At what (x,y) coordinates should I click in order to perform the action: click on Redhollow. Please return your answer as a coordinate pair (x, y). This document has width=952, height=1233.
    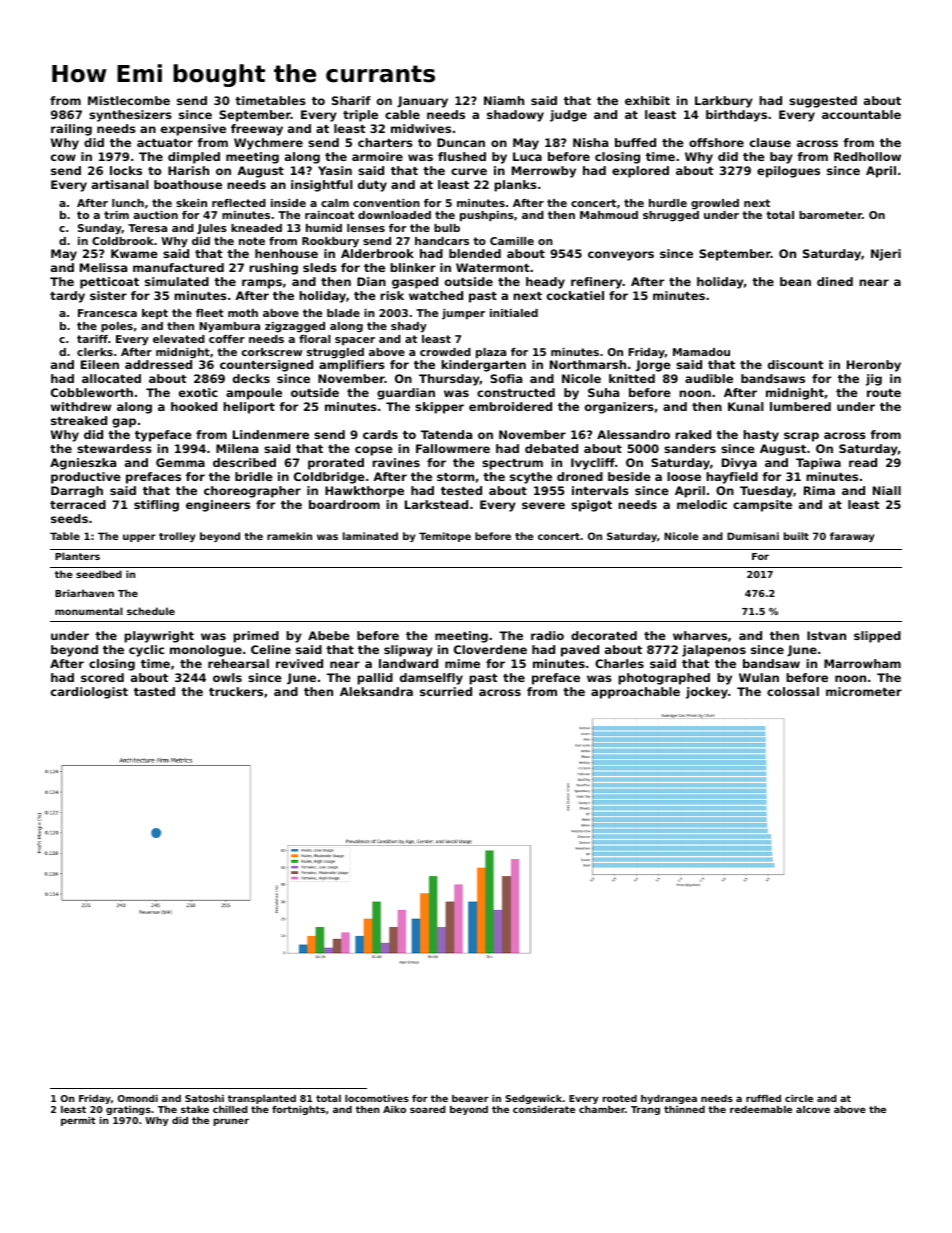
    Looking at the image, I should click on (867, 156).
